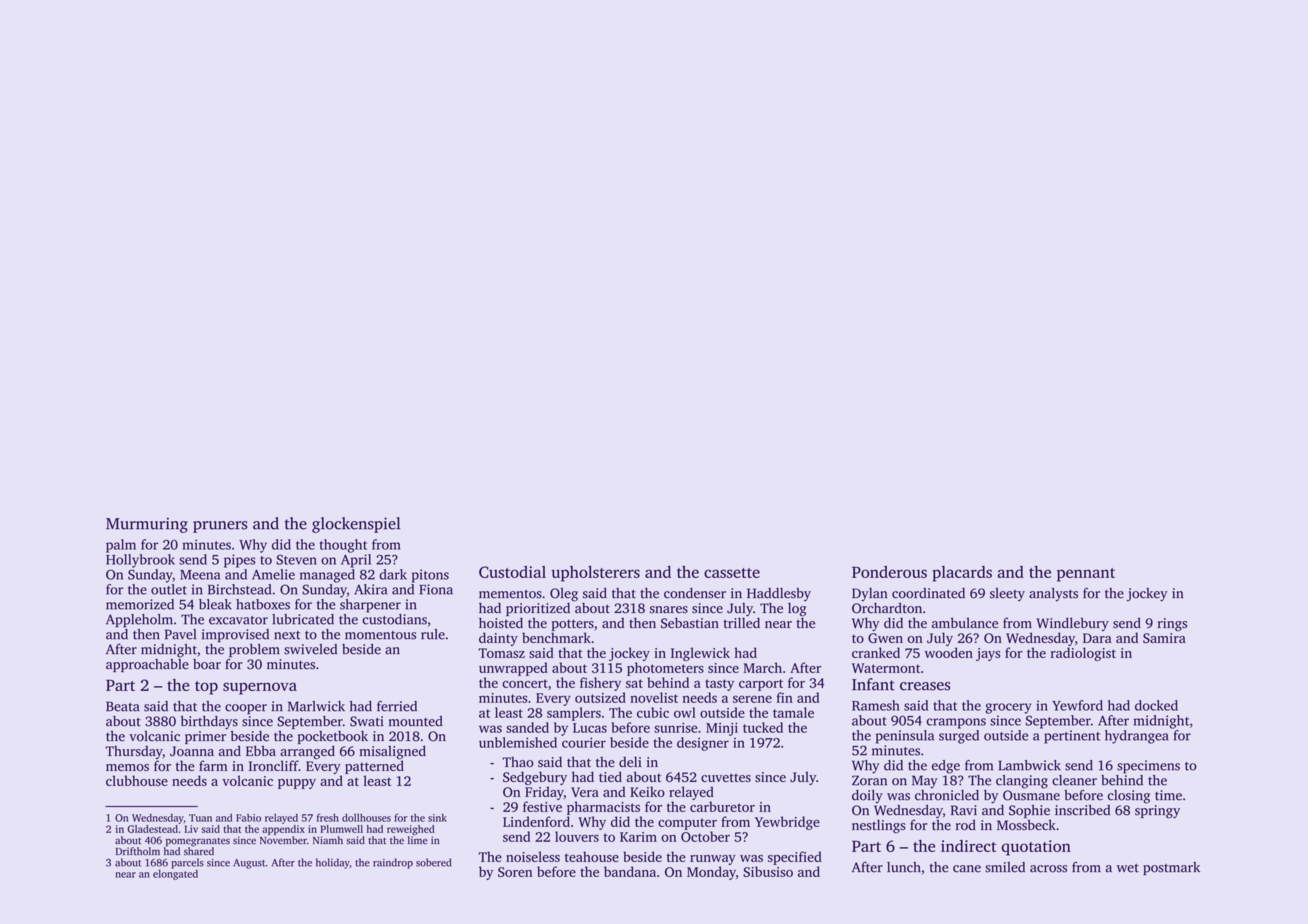 The image size is (1308, 924). I want to click on specimens, so click(1148, 767).
